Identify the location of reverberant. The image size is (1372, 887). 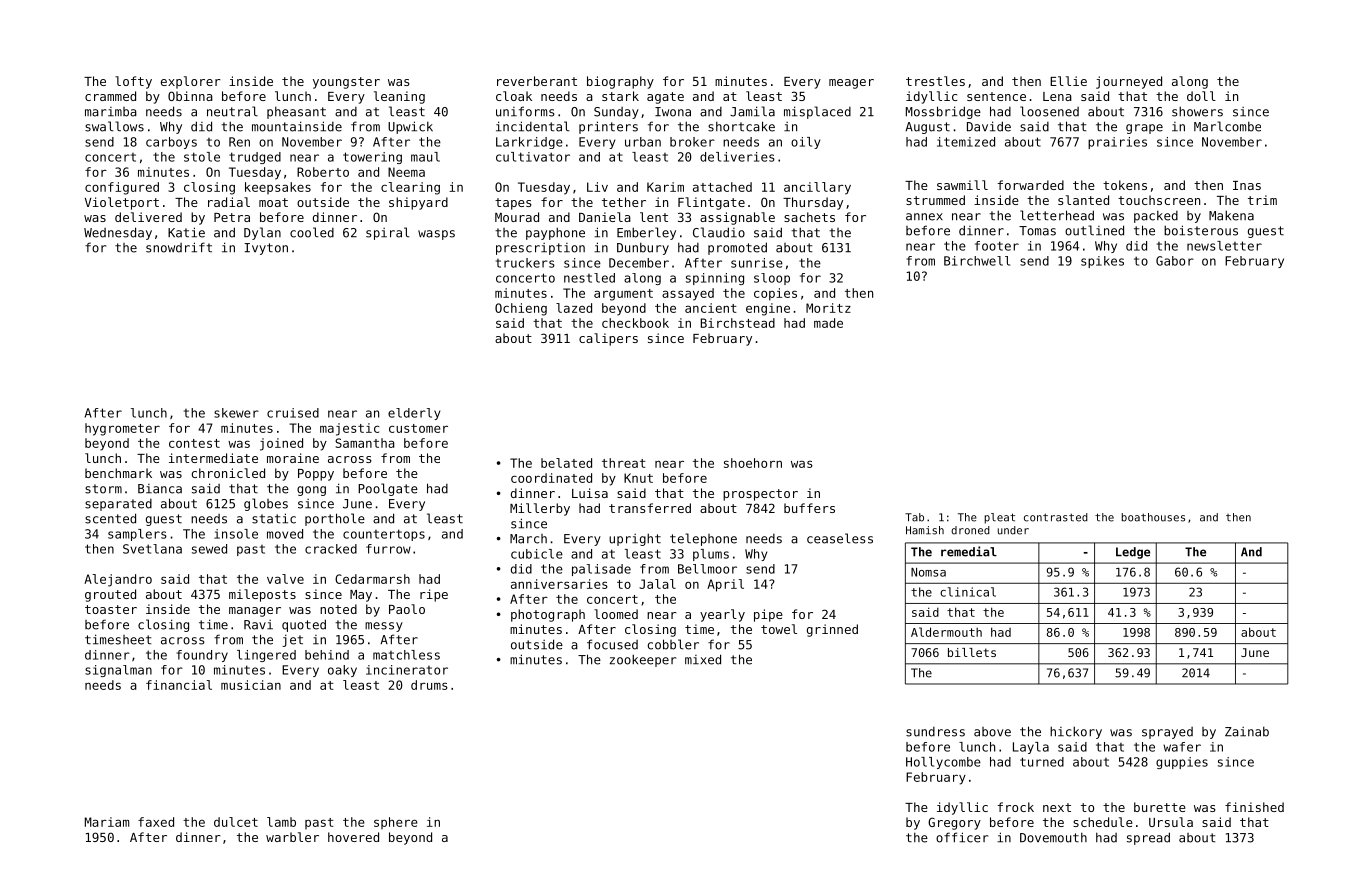
(537, 81).
